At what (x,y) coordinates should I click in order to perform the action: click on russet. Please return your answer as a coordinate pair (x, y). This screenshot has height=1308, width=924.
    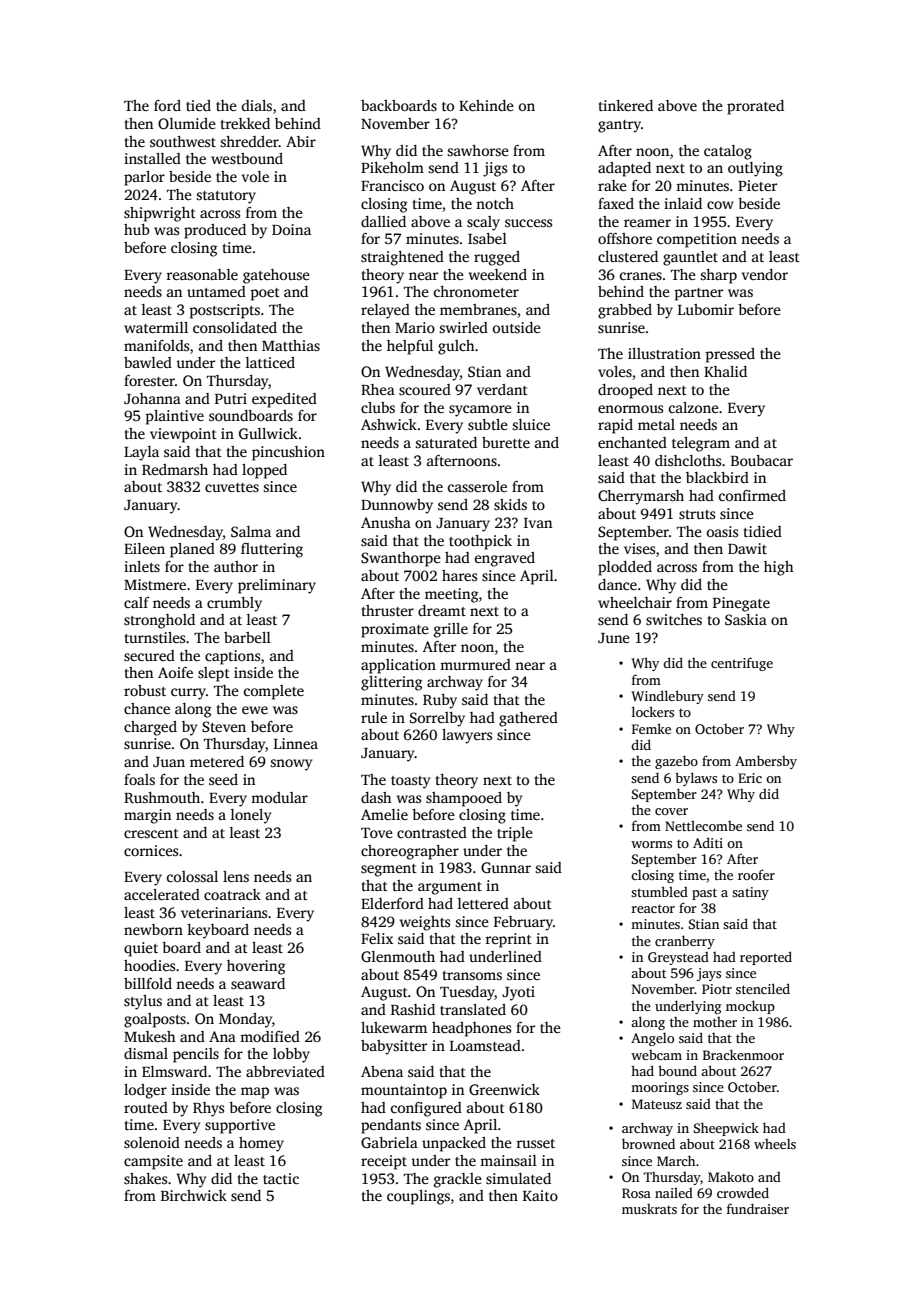
    Looking at the image, I should click on (535, 1143).
